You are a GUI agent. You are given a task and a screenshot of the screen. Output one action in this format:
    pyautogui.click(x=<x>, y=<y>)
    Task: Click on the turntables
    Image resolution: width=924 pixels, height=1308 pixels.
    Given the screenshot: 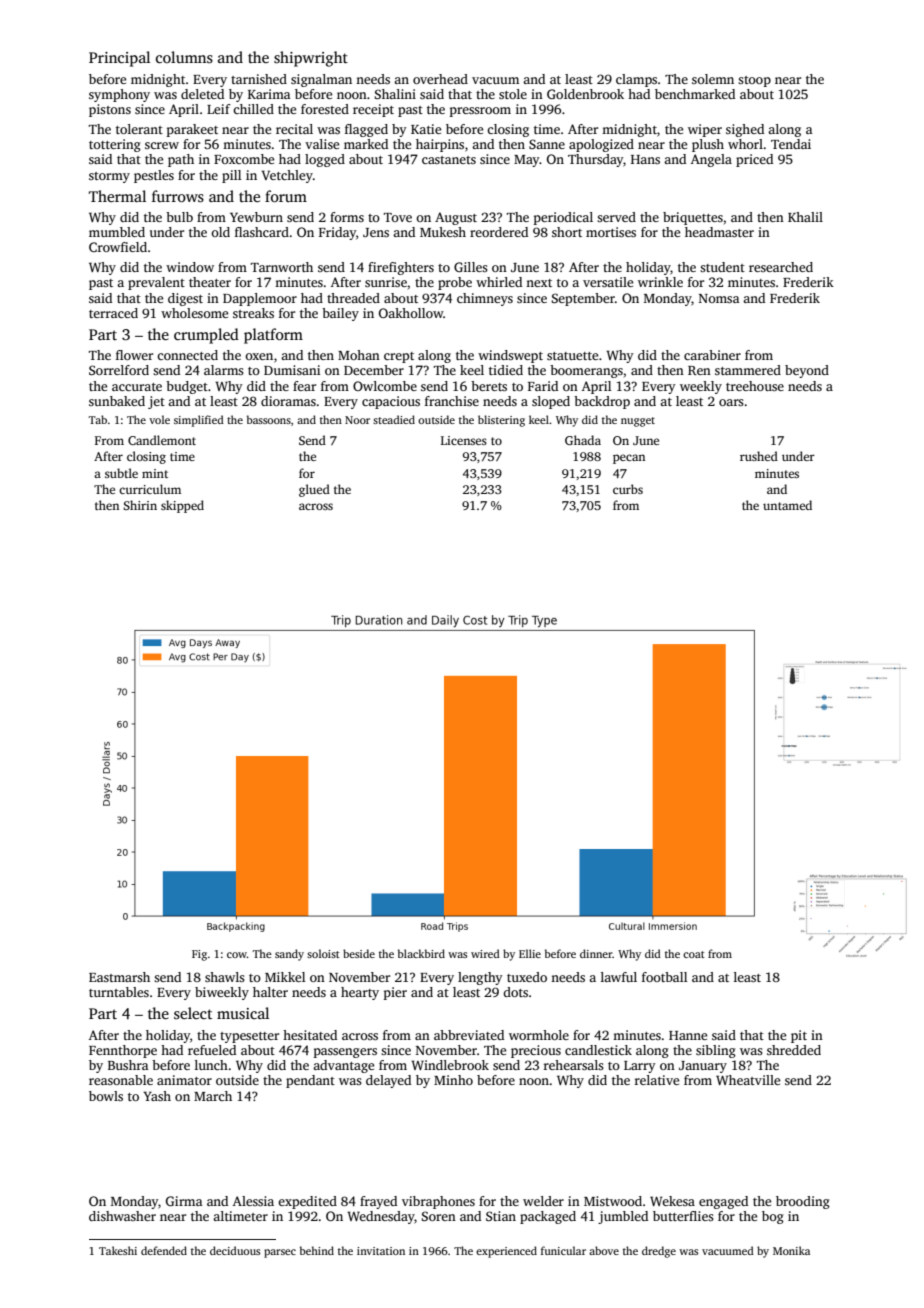 What is the action you would take?
    pyautogui.click(x=119, y=992)
